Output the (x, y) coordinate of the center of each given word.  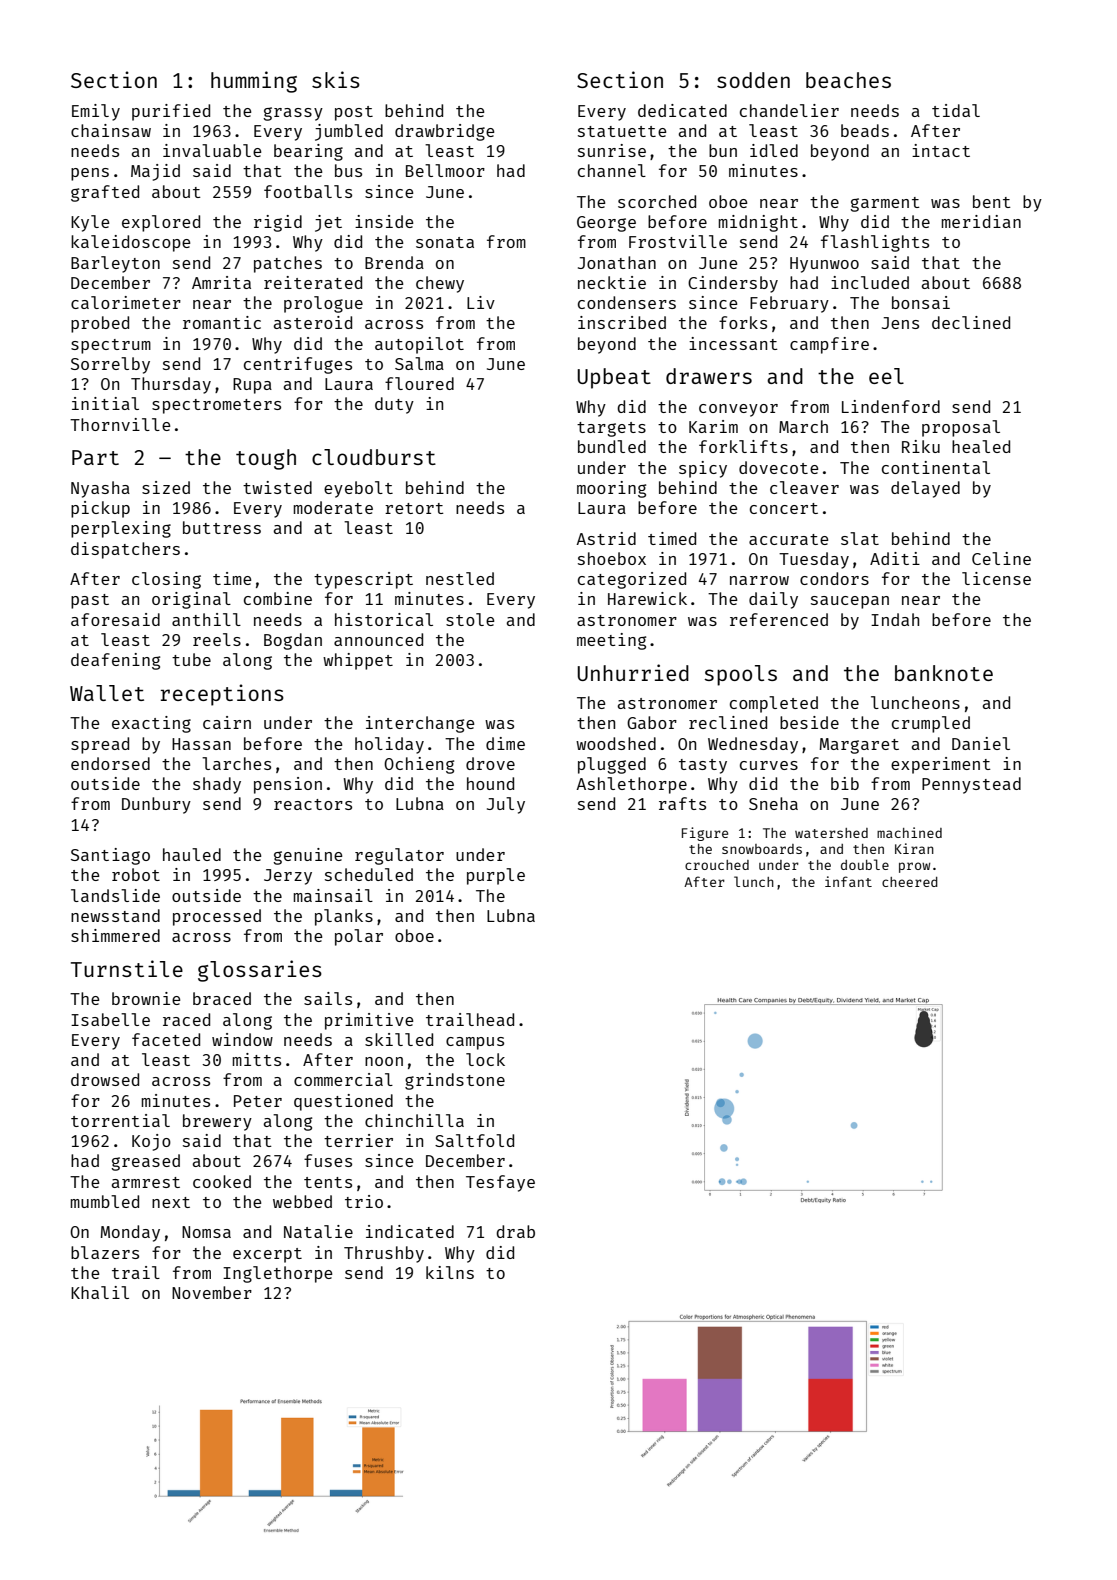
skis (336, 79)
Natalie (318, 1231)
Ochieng (419, 765)
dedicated (682, 110)
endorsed (110, 763)
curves (769, 765)
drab (515, 1231)
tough (266, 459)
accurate (788, 539)
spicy (703, 469)
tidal (956, 110)
